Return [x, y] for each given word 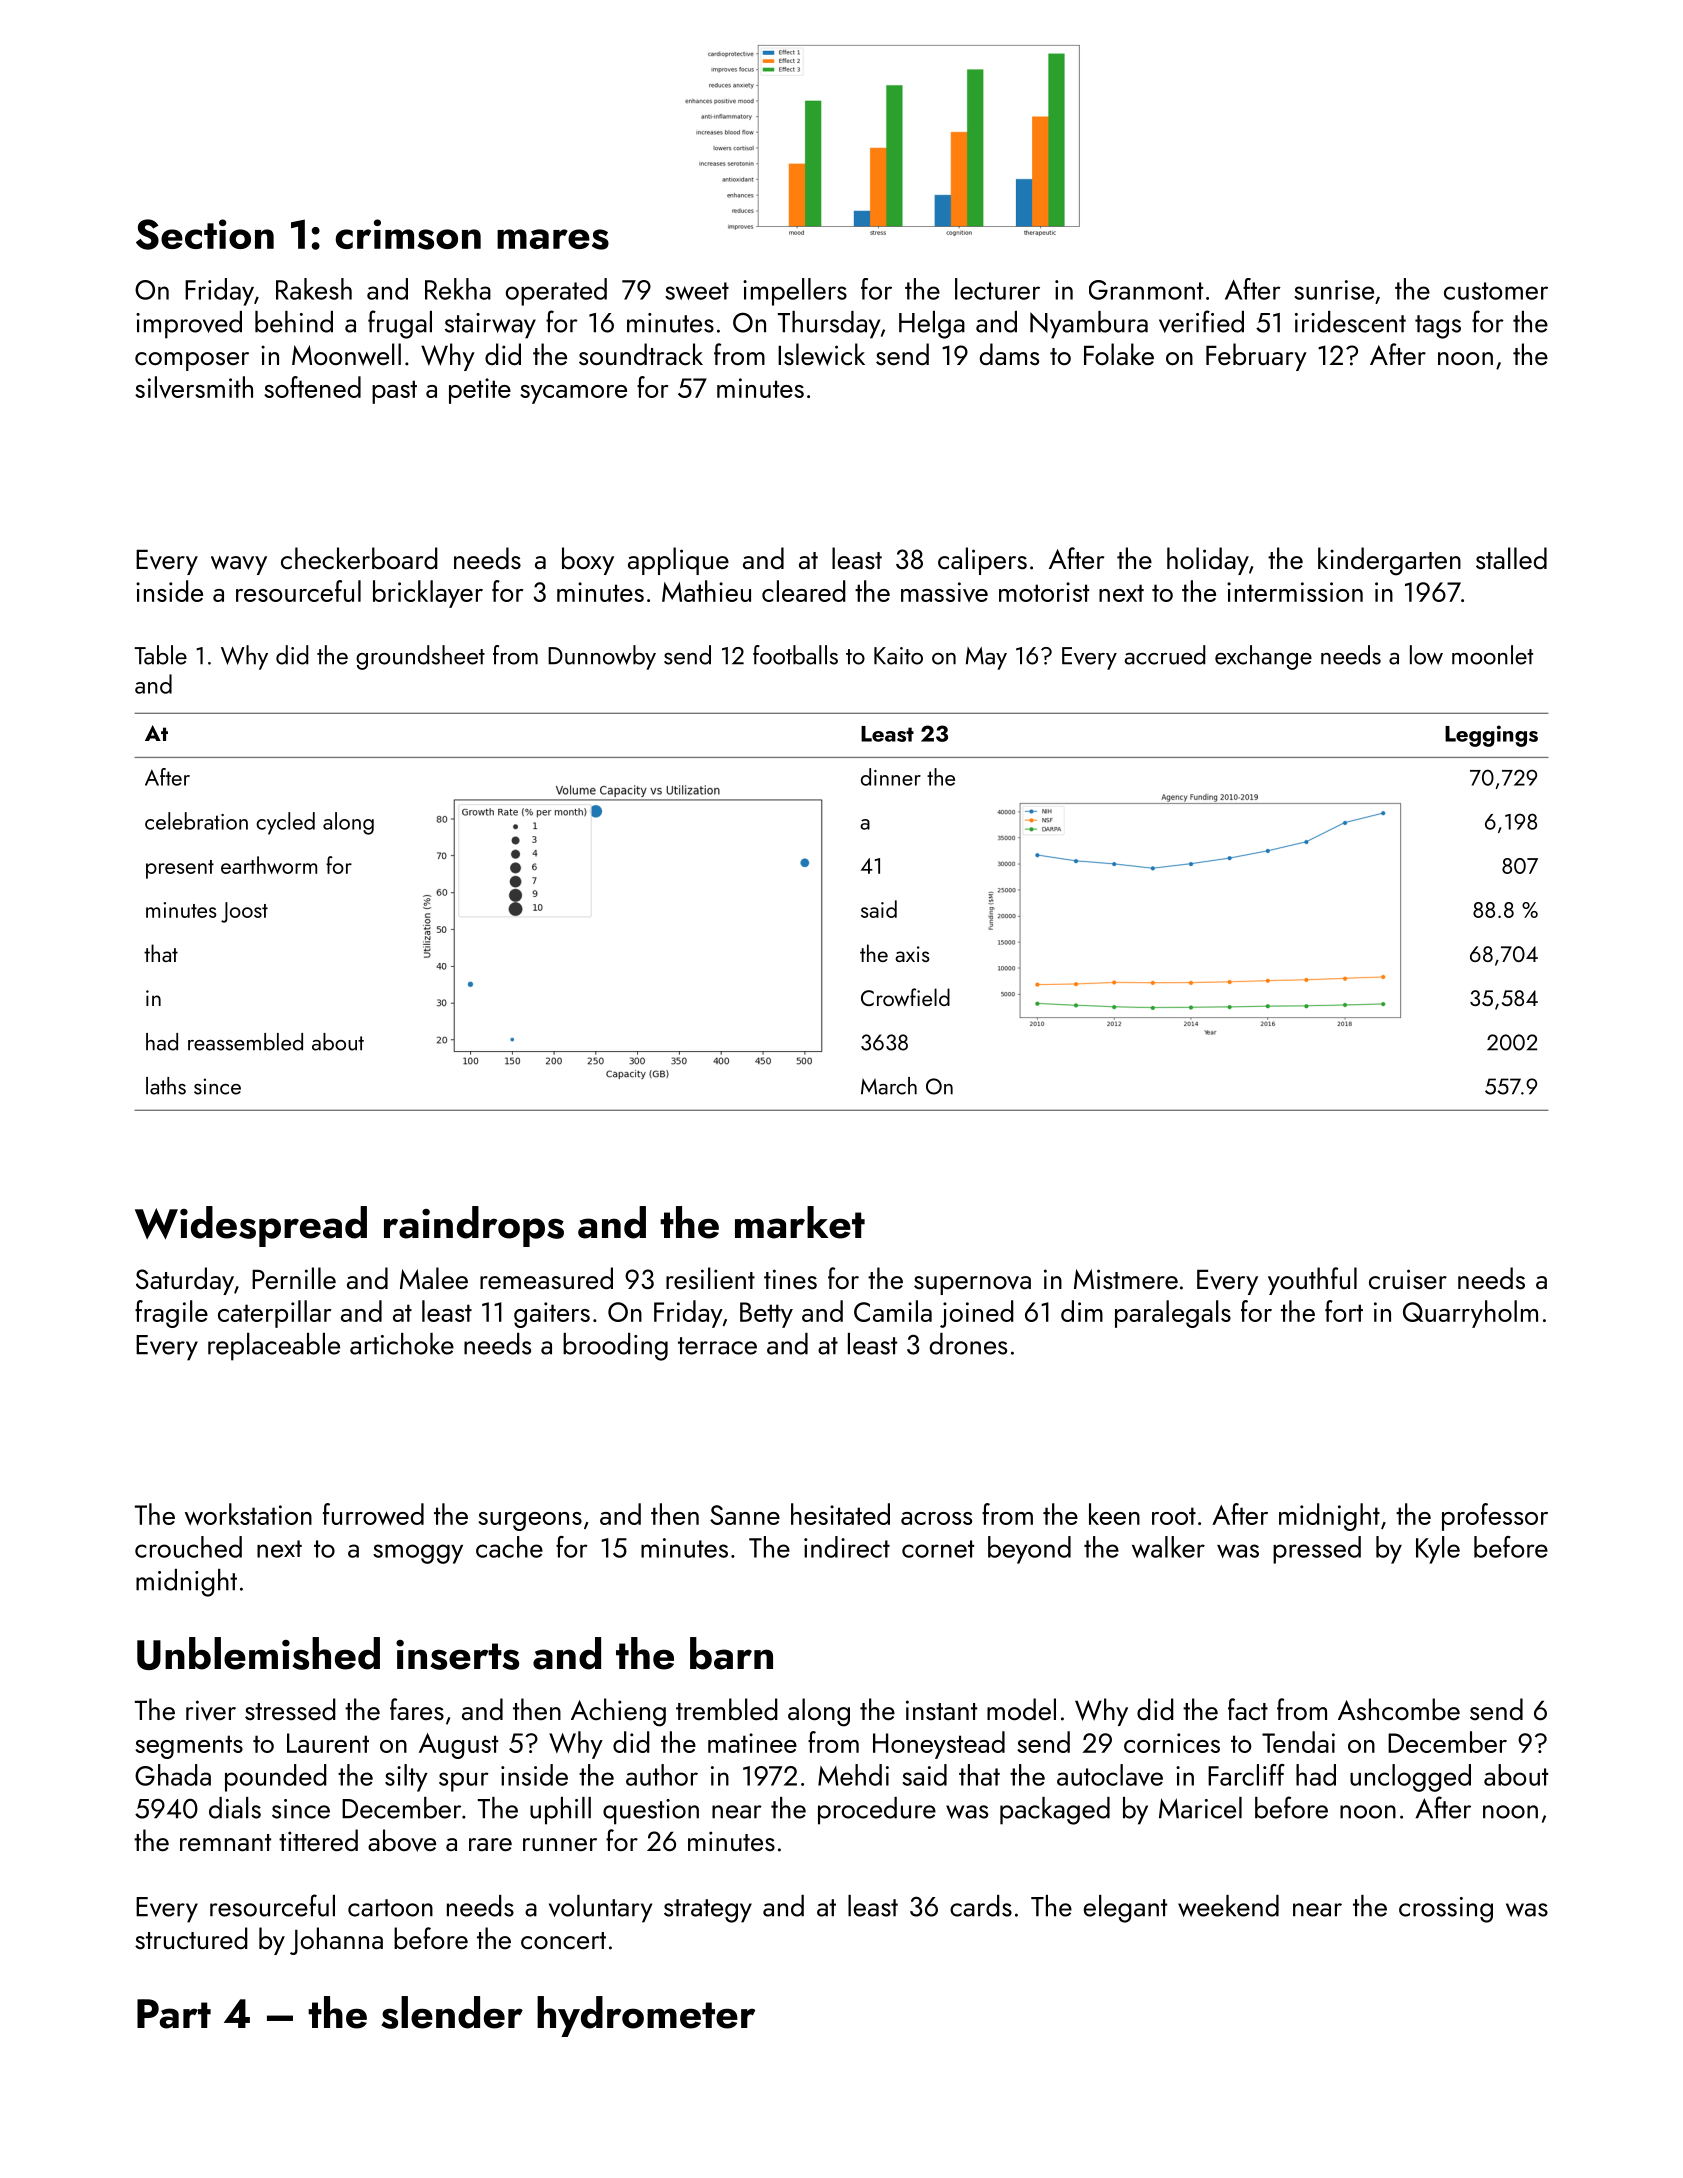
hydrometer [646, 2016]
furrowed [373, 1514]
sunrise [1334, 290]
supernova [972, 1285]
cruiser [1408, 1279]
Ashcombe [1399, 1709]
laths [166, 1086]
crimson [408, 234]
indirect [847, 1547]
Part [174, 2014]
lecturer [997, 289]
